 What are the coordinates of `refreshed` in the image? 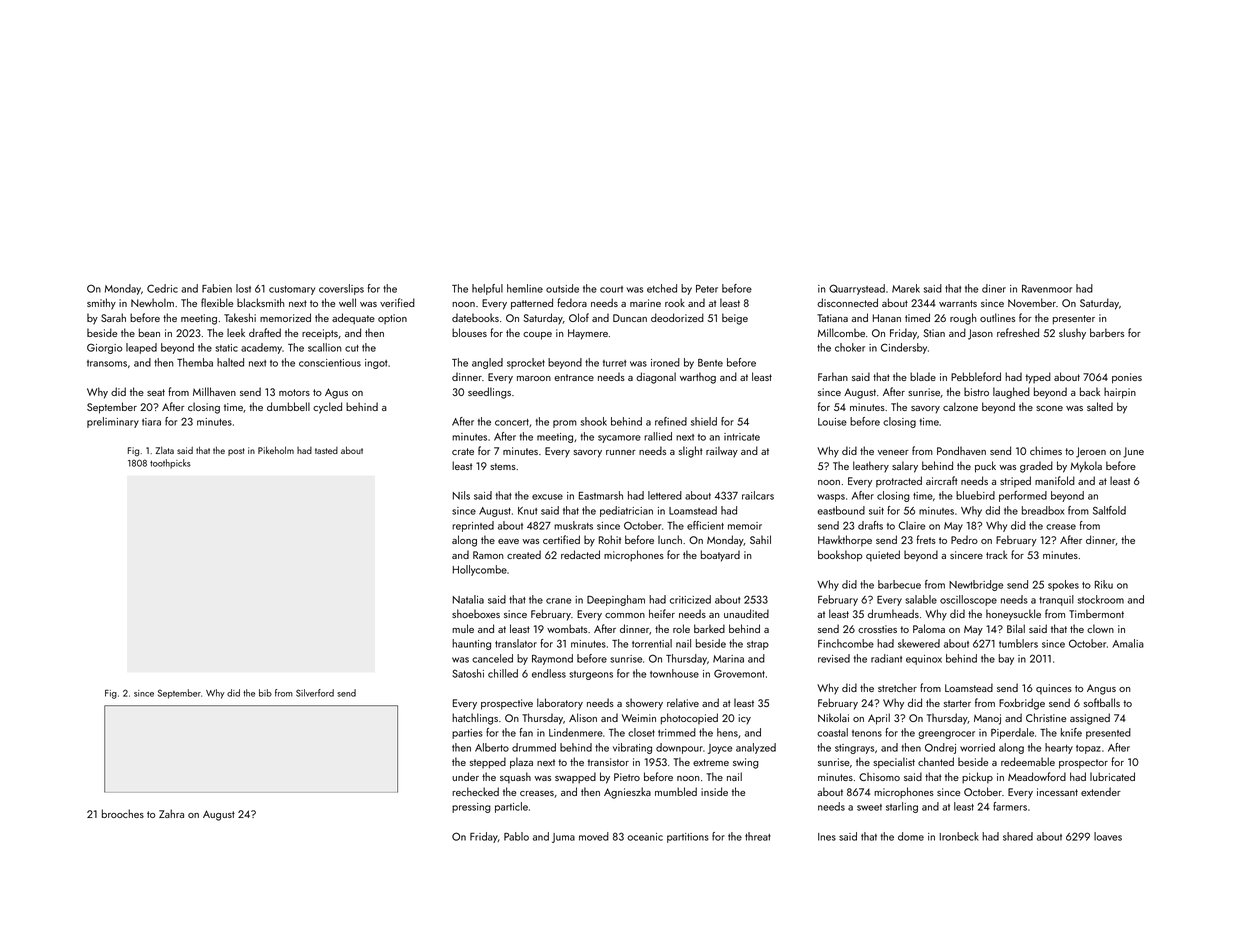 It's located at (1018, 332).
